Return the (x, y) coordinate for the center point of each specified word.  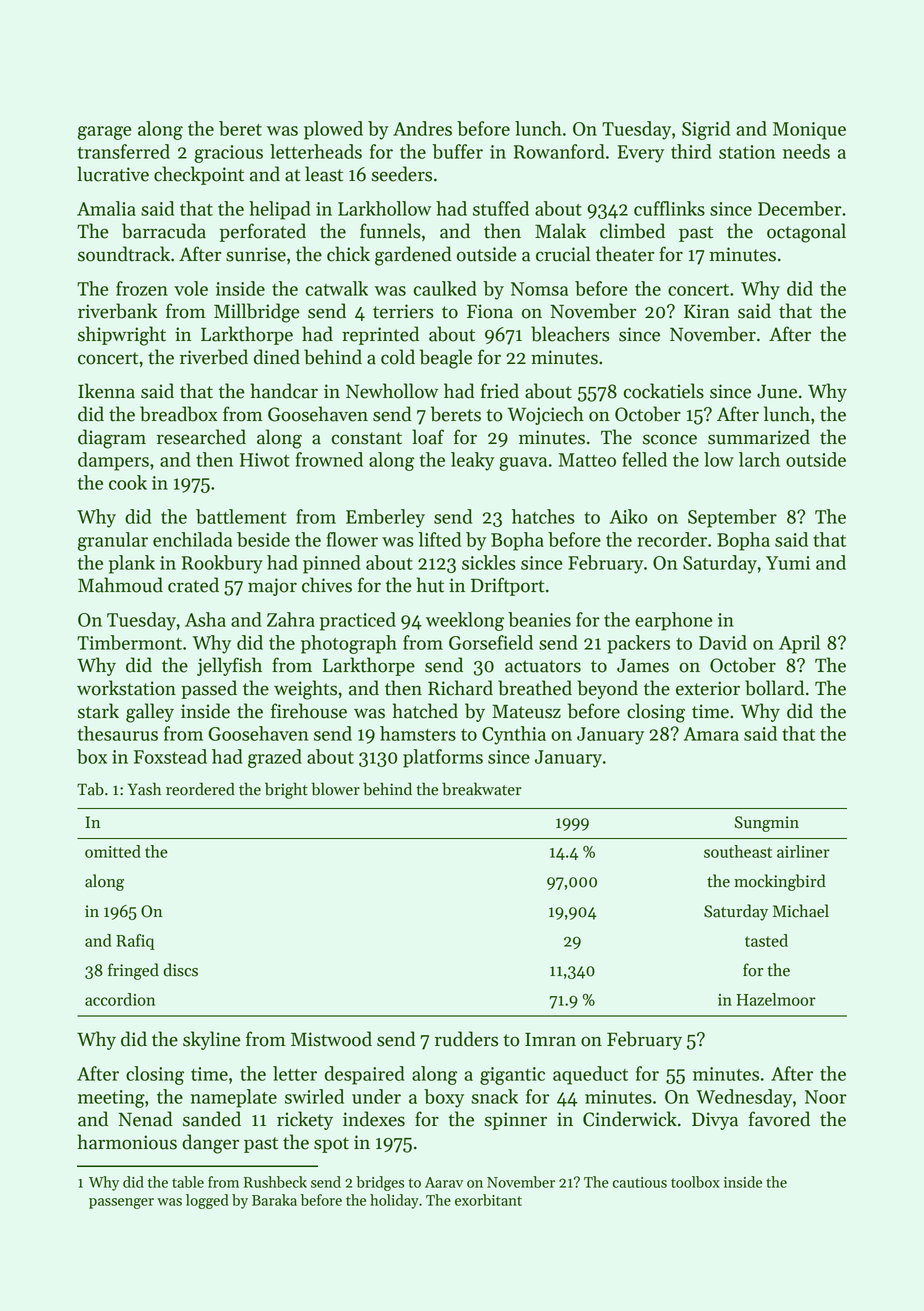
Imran (550, 1039)
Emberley (385, 518)
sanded (212, 1119)
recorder (672, 539)
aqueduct (590, 1075)
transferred (124, 151)
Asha (205, 619)
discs (180, 970)
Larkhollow (384, 208)
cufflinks (669, 208)
